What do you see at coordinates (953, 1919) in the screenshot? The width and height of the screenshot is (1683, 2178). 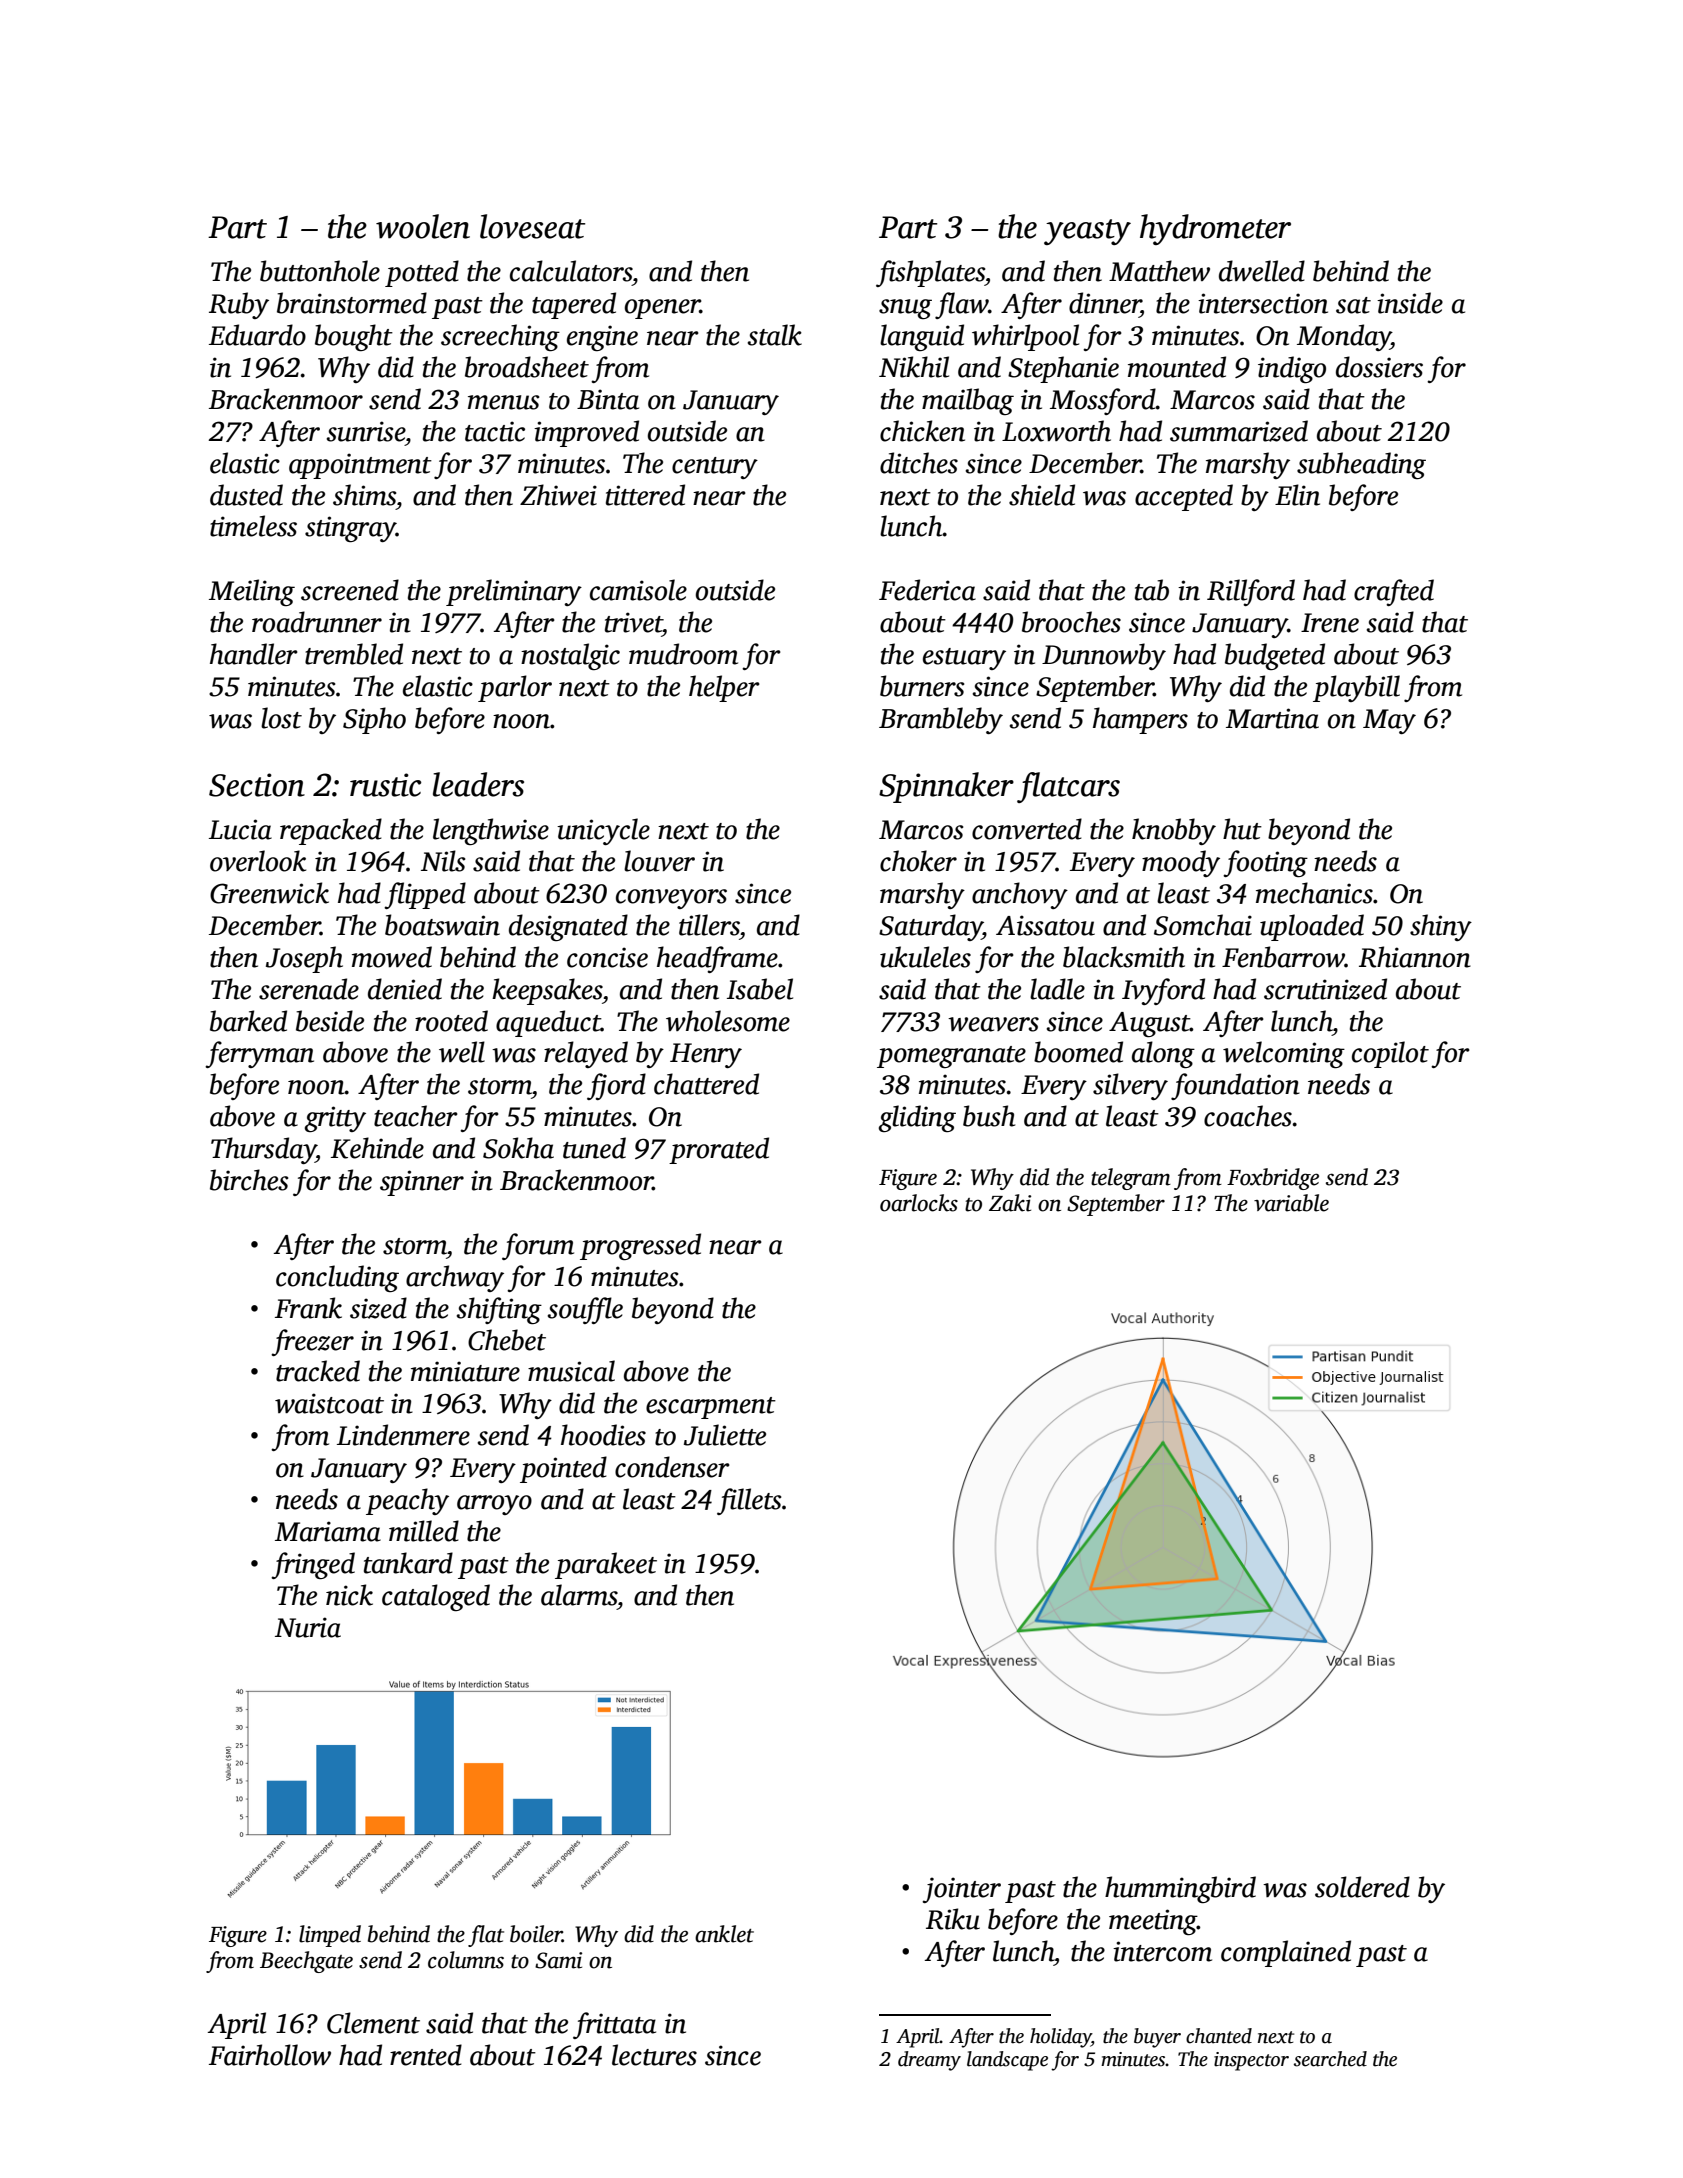 I see `Riku` at bounding box center [953, 1919].
